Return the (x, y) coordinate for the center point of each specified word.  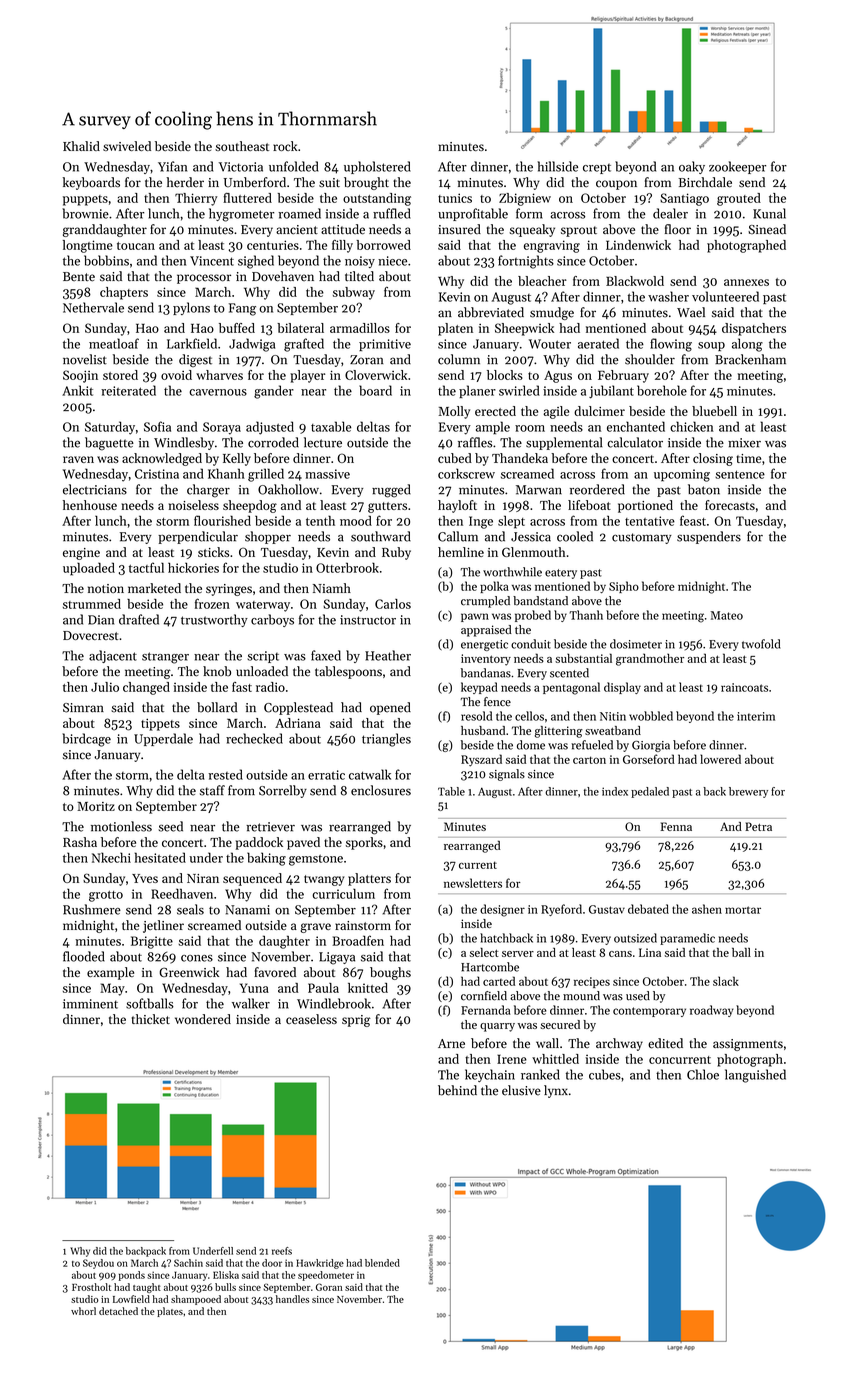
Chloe (703, 1074)
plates (170, 1312)
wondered (203, 1019)
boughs (390, 973)
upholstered (377, 167)
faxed (326, 655)
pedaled (650, 792)
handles (292, 1299)
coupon (616, 185)
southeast (242, 146)
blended (382, 1263)
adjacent (113, 656)
